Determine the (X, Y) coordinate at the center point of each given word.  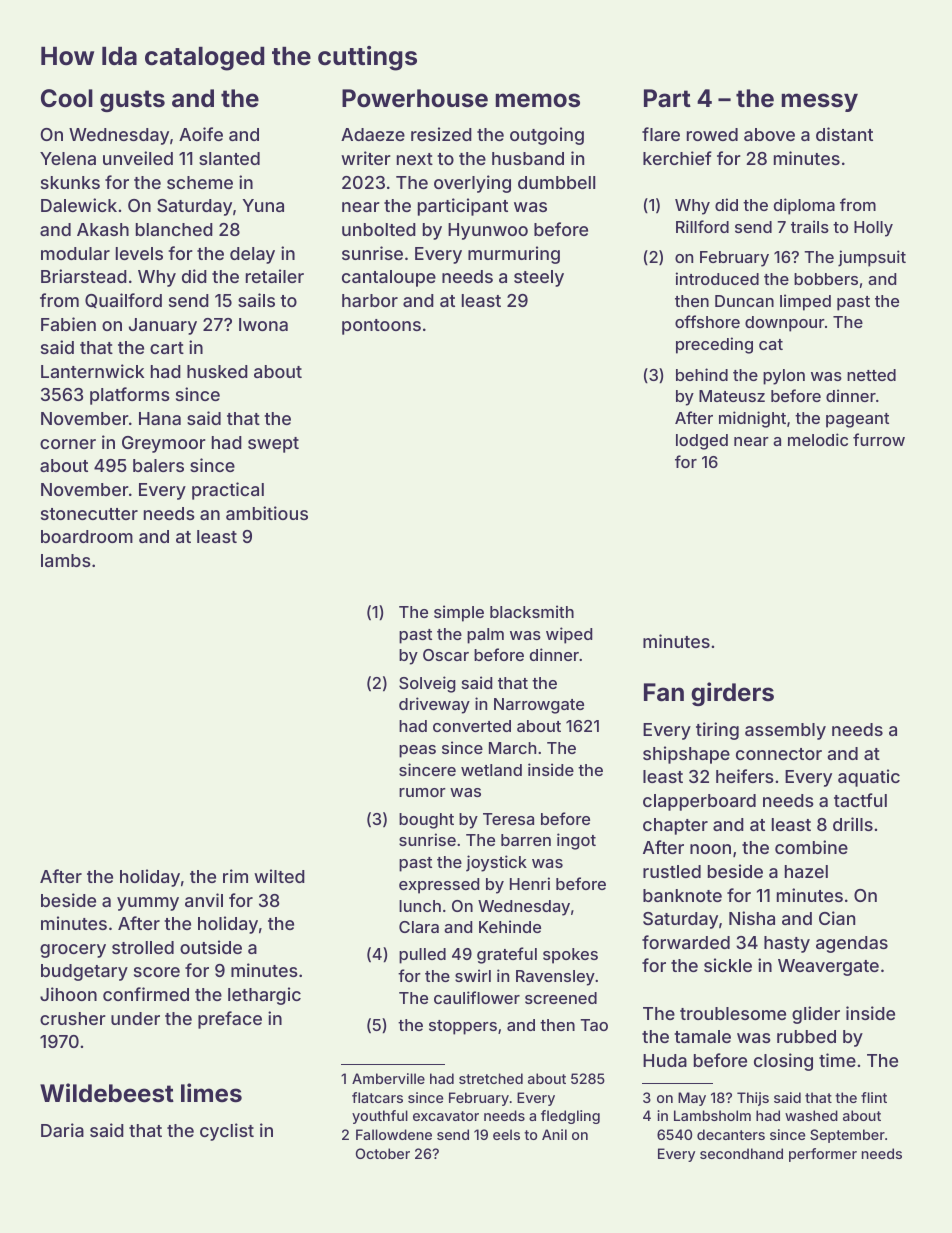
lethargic (264, 996)
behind (702, 374)
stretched (491, 1078)
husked (217, 371)
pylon (784, 377)
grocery (73, 951)
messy (820, 102)
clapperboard (699, 802)
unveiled (138, 158)
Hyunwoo (488, 231)
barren (526, 840)
